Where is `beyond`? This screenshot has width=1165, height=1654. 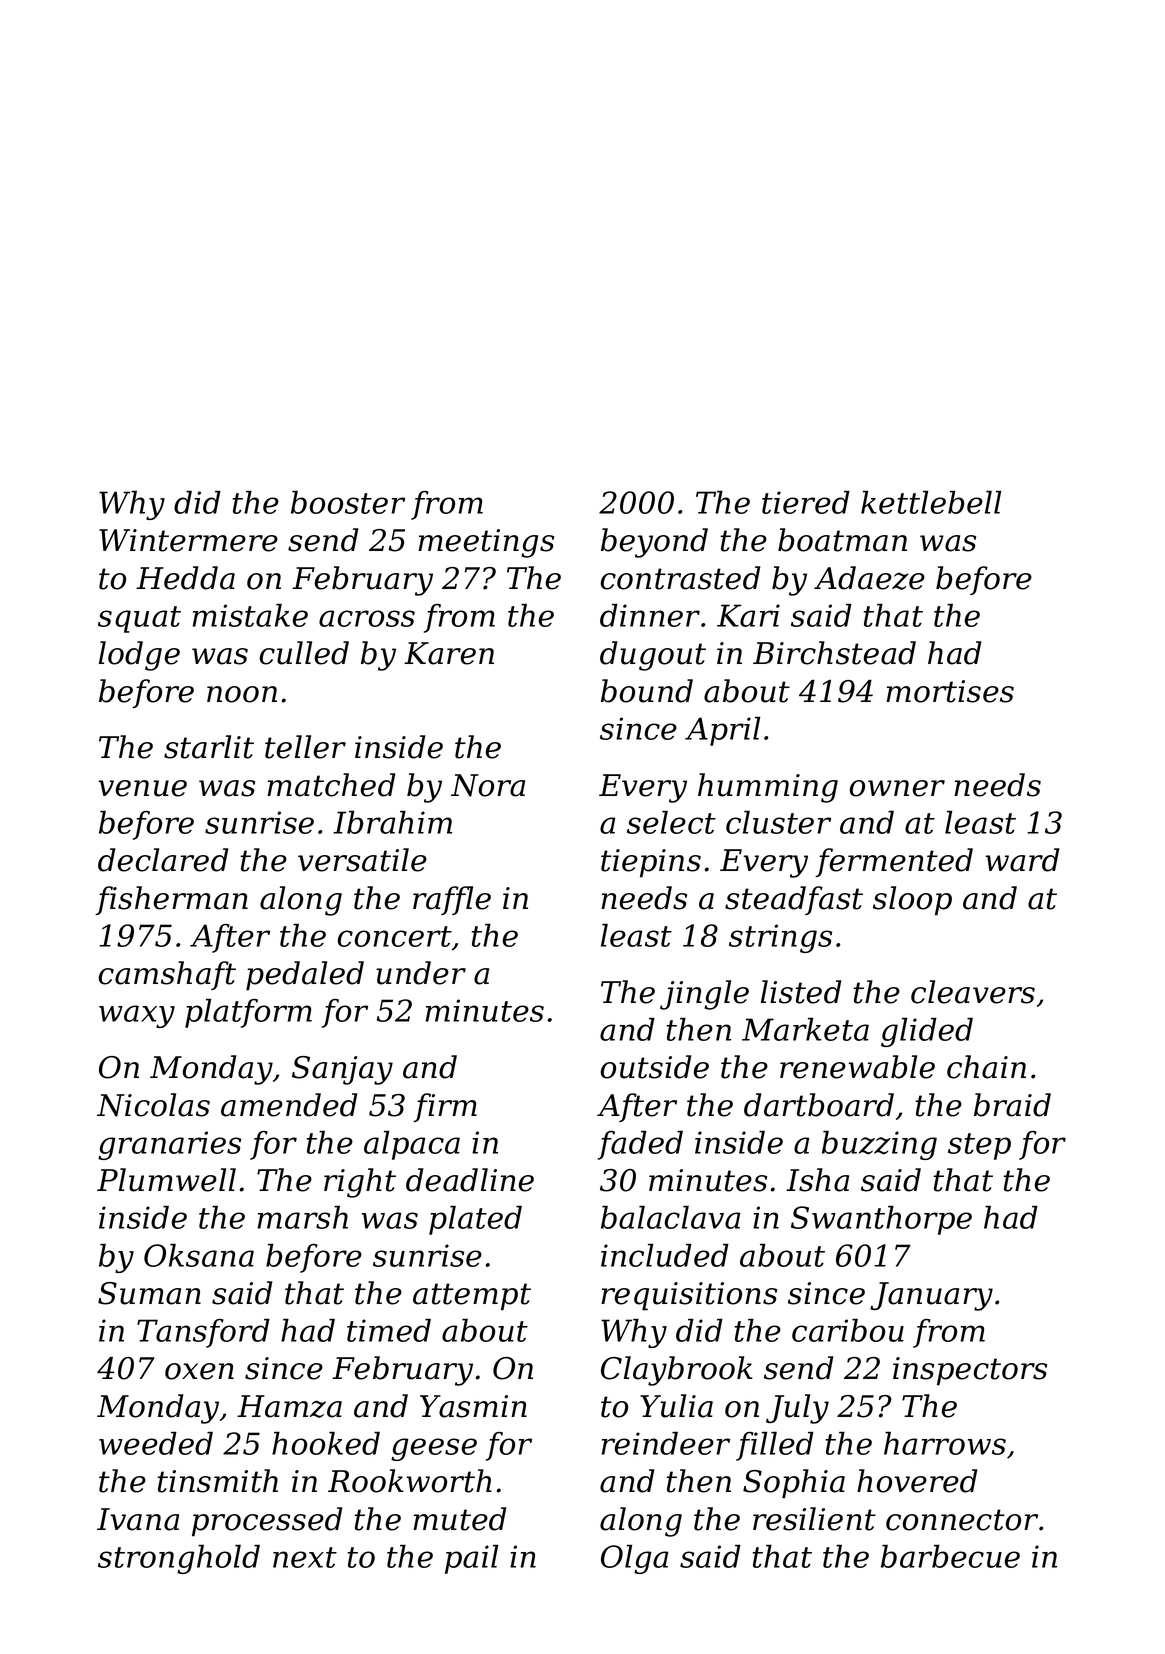
beyond is located at coordinates (654, 543).
